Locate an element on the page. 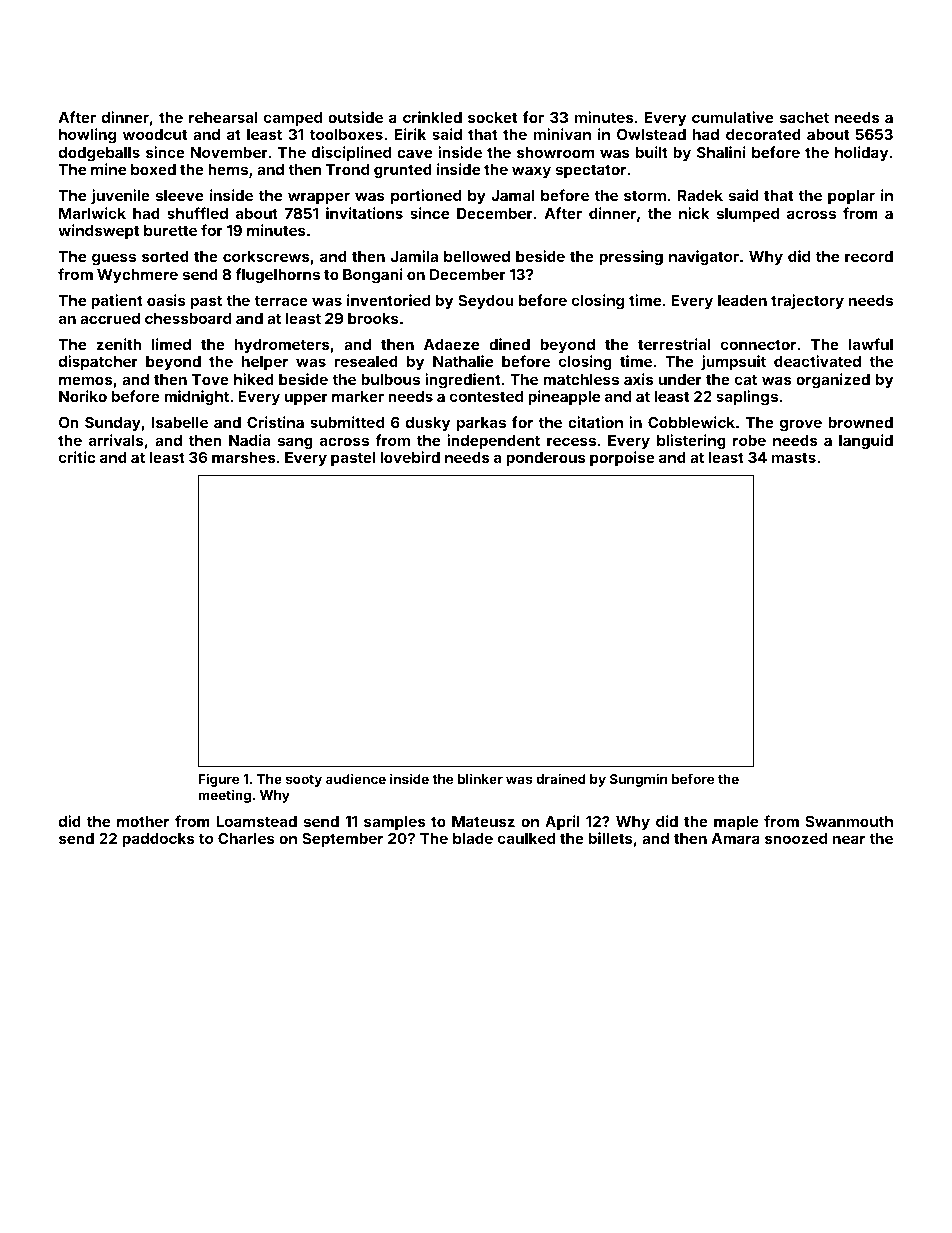 The image size is (952, 1233). critic is located at coordinates (77, 457).
